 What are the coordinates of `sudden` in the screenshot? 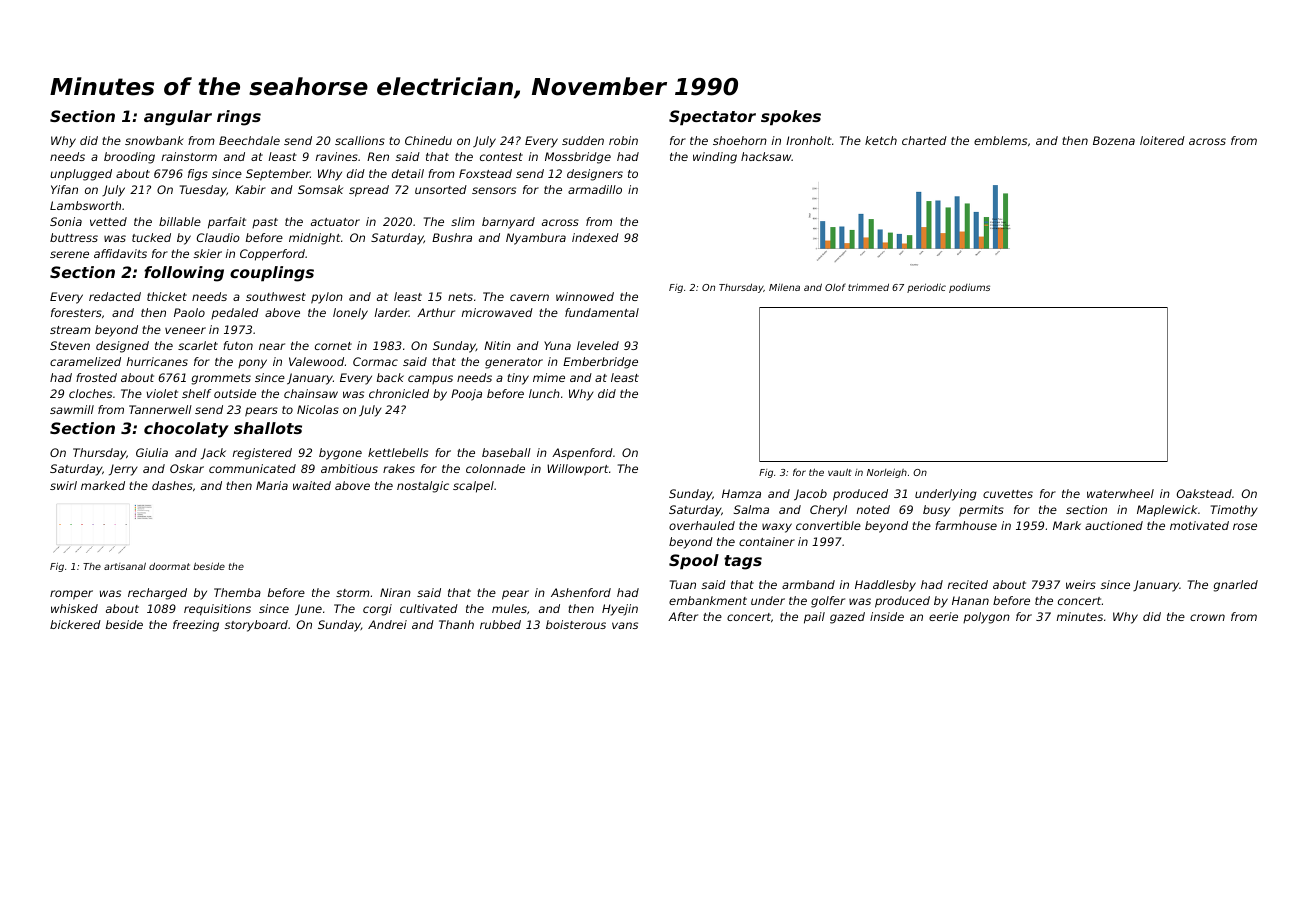 It's located at (583, 140).
